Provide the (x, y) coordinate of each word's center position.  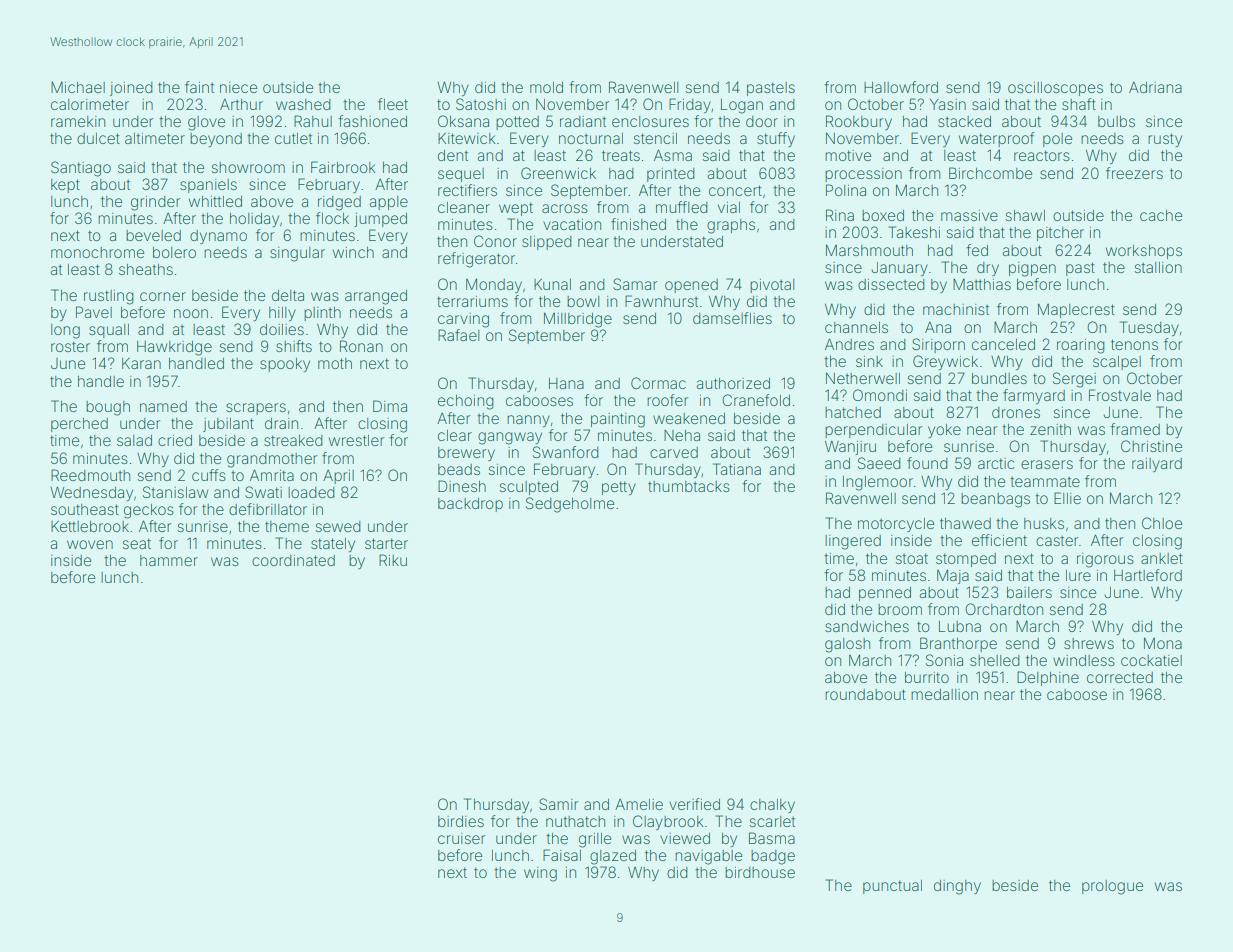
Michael (78, 87)
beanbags (995, 500)
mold (546, 87)
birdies (461, 821)
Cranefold (756, 400)
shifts (294, 346)
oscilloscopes (1055, 89)
